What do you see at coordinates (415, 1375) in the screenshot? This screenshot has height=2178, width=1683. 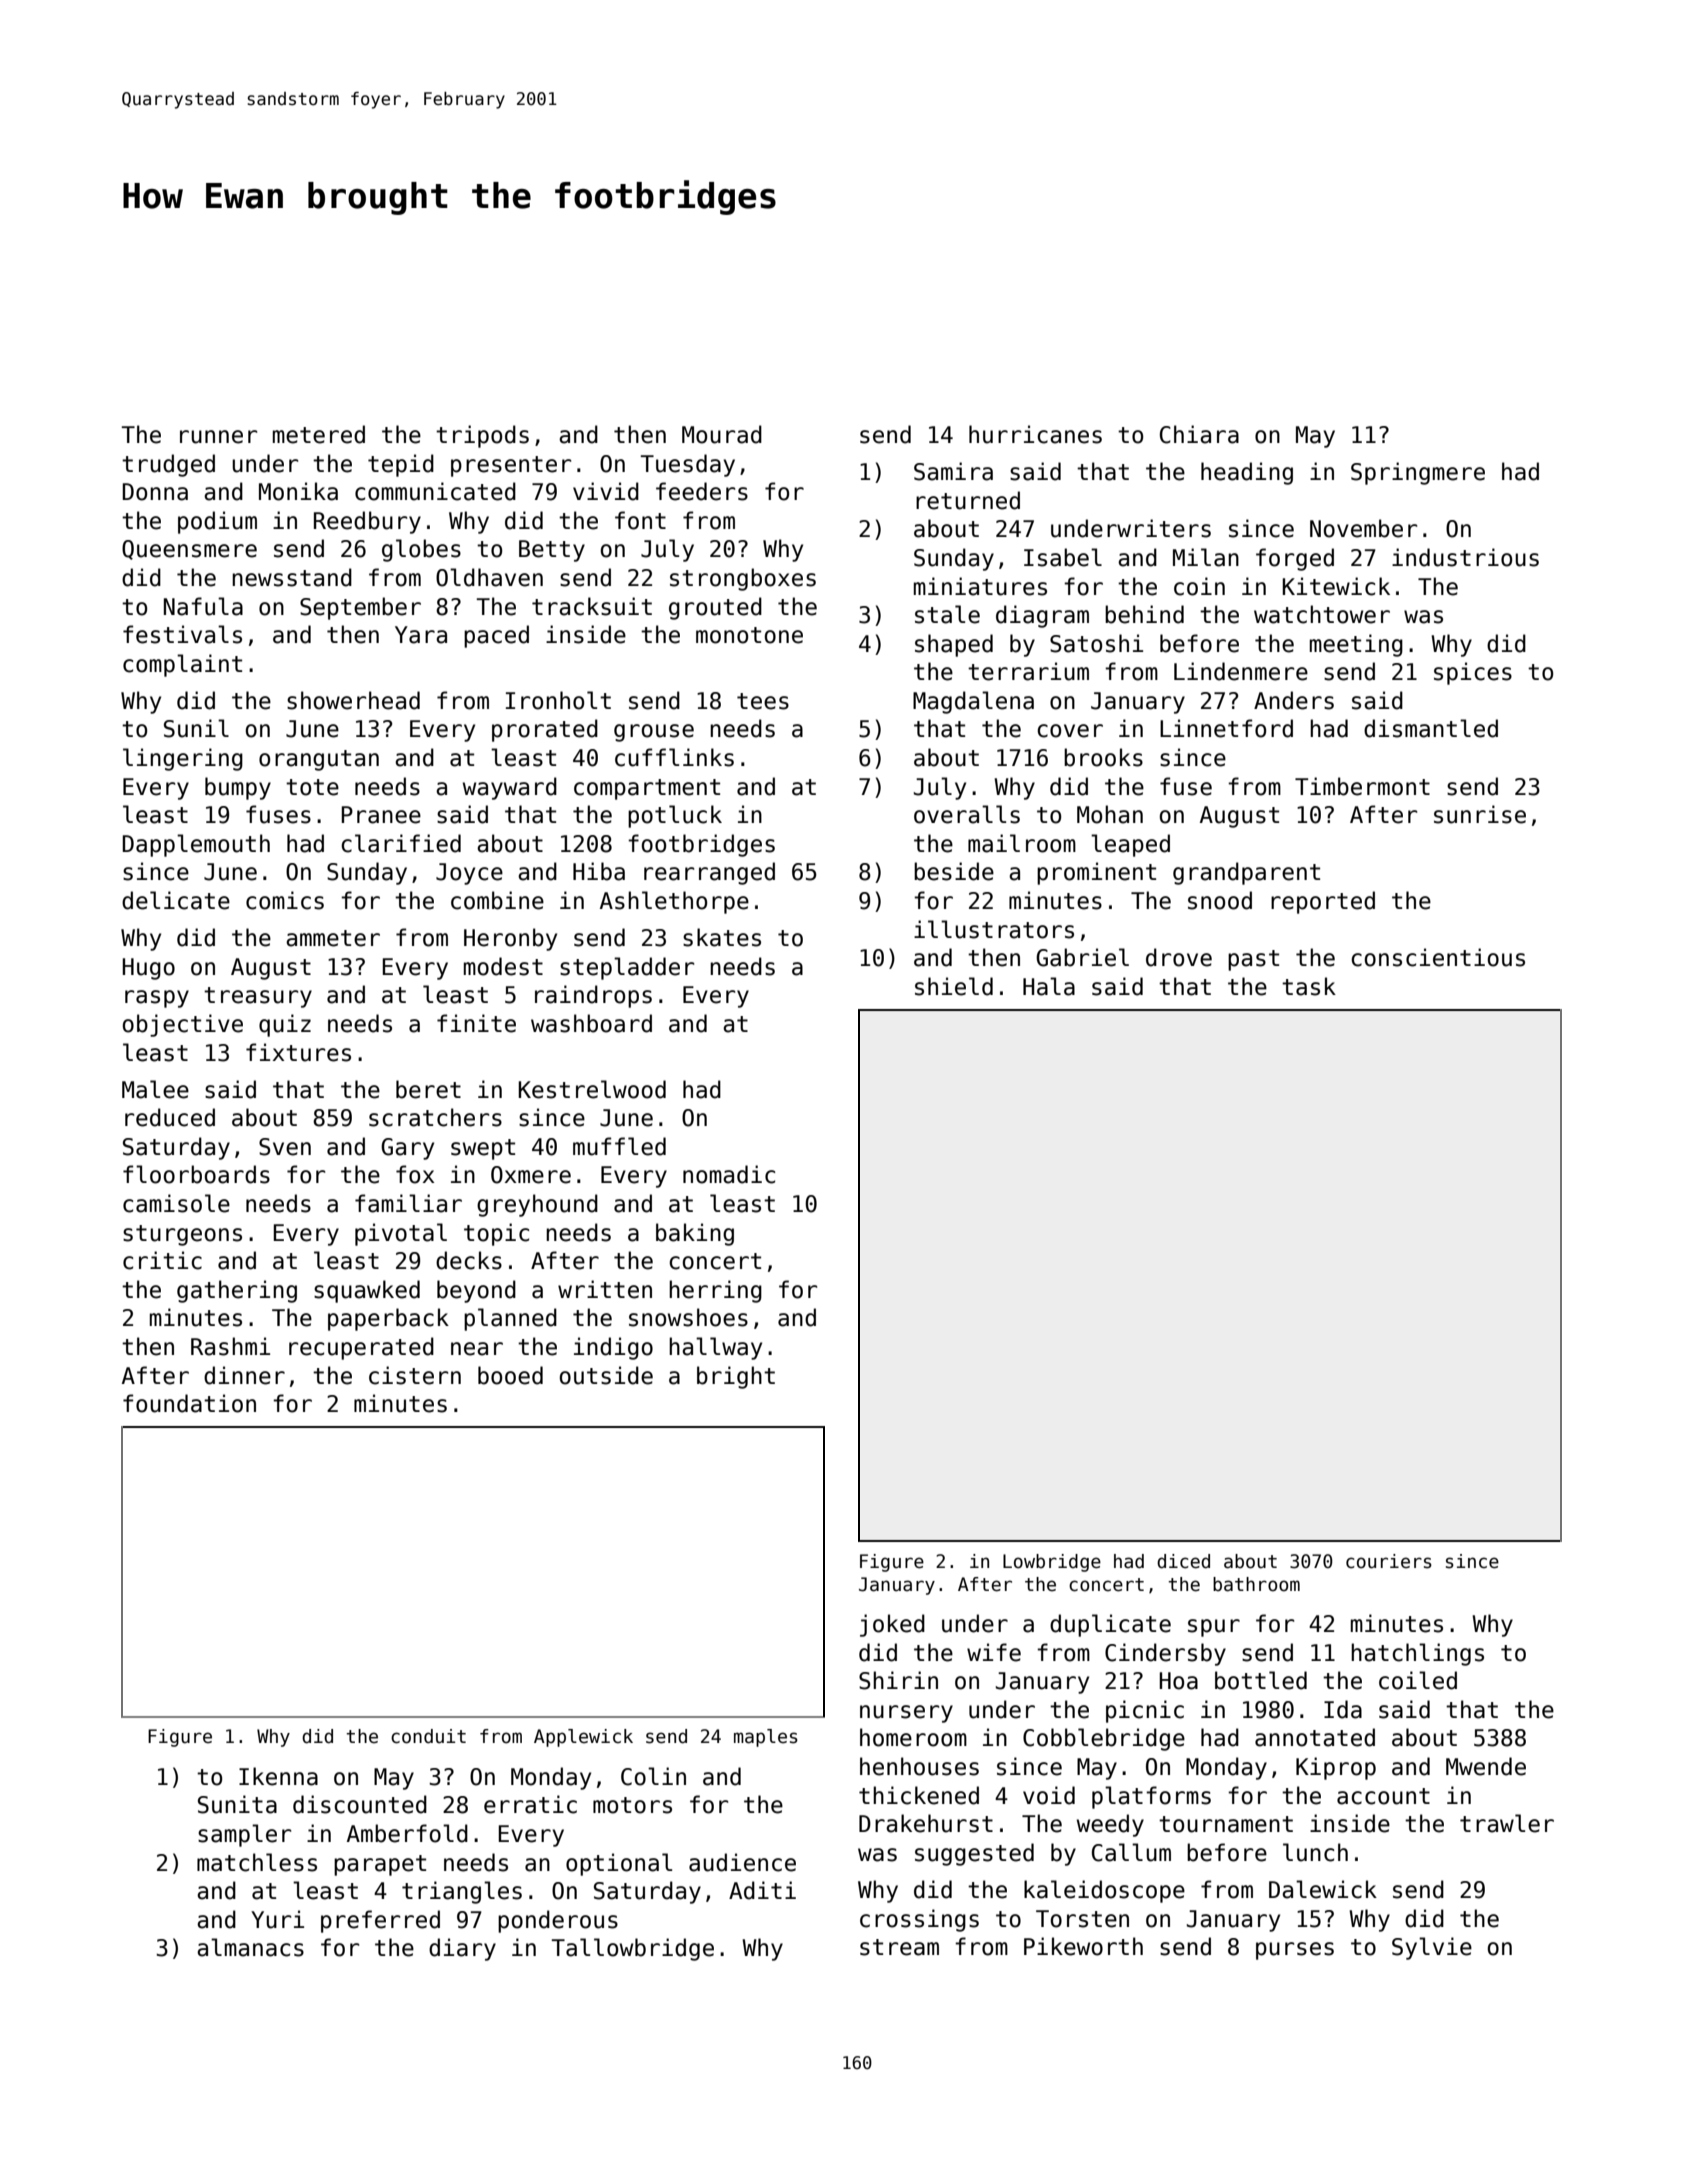 I see `cistern` at bounding box center [415, 1375].
